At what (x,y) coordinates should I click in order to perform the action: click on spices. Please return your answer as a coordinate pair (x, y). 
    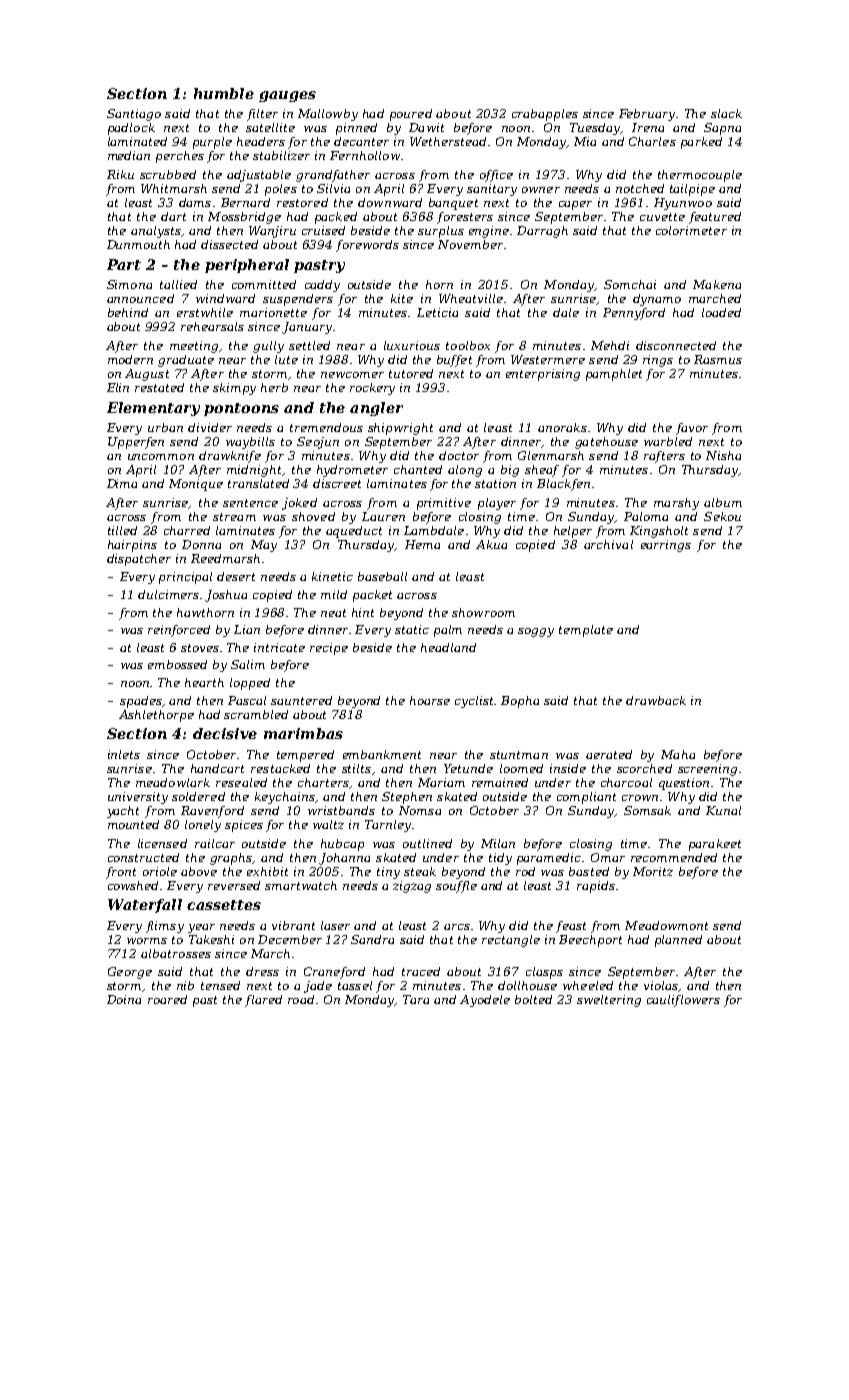
    Looking at the image, I should click on (244, 826).
